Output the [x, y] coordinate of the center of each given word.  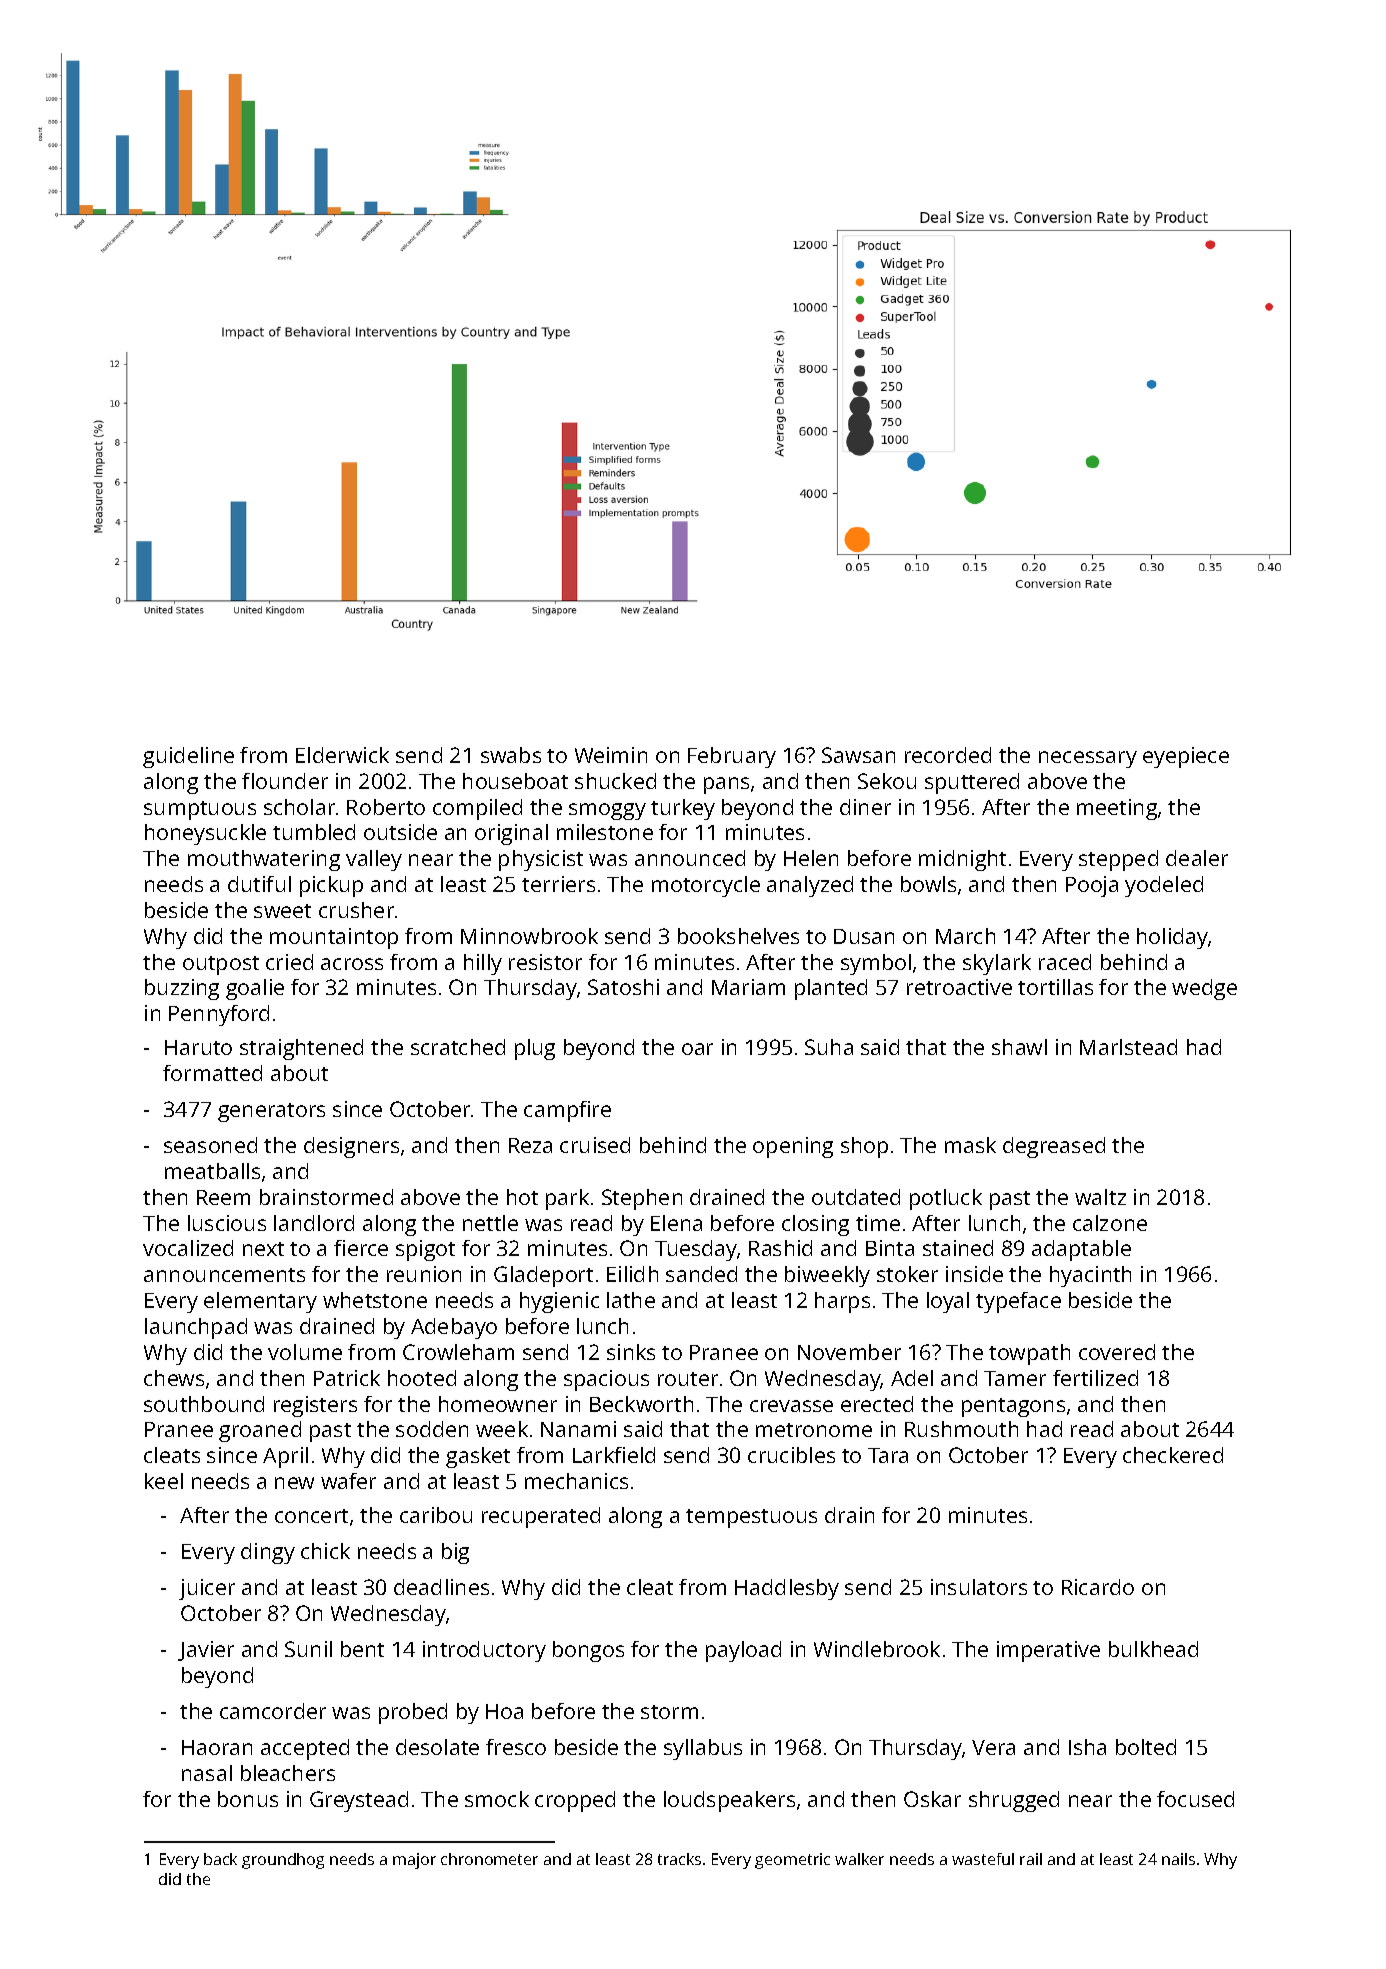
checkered [1173, 1455]
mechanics [576, 1481]
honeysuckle [205, 834]
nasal [207, 1773]
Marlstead [1128, 1047]
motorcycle [706, 886]
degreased [1054, 1147]
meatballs [212, 1171]
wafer [348, 1481]
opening [793, 1147]
